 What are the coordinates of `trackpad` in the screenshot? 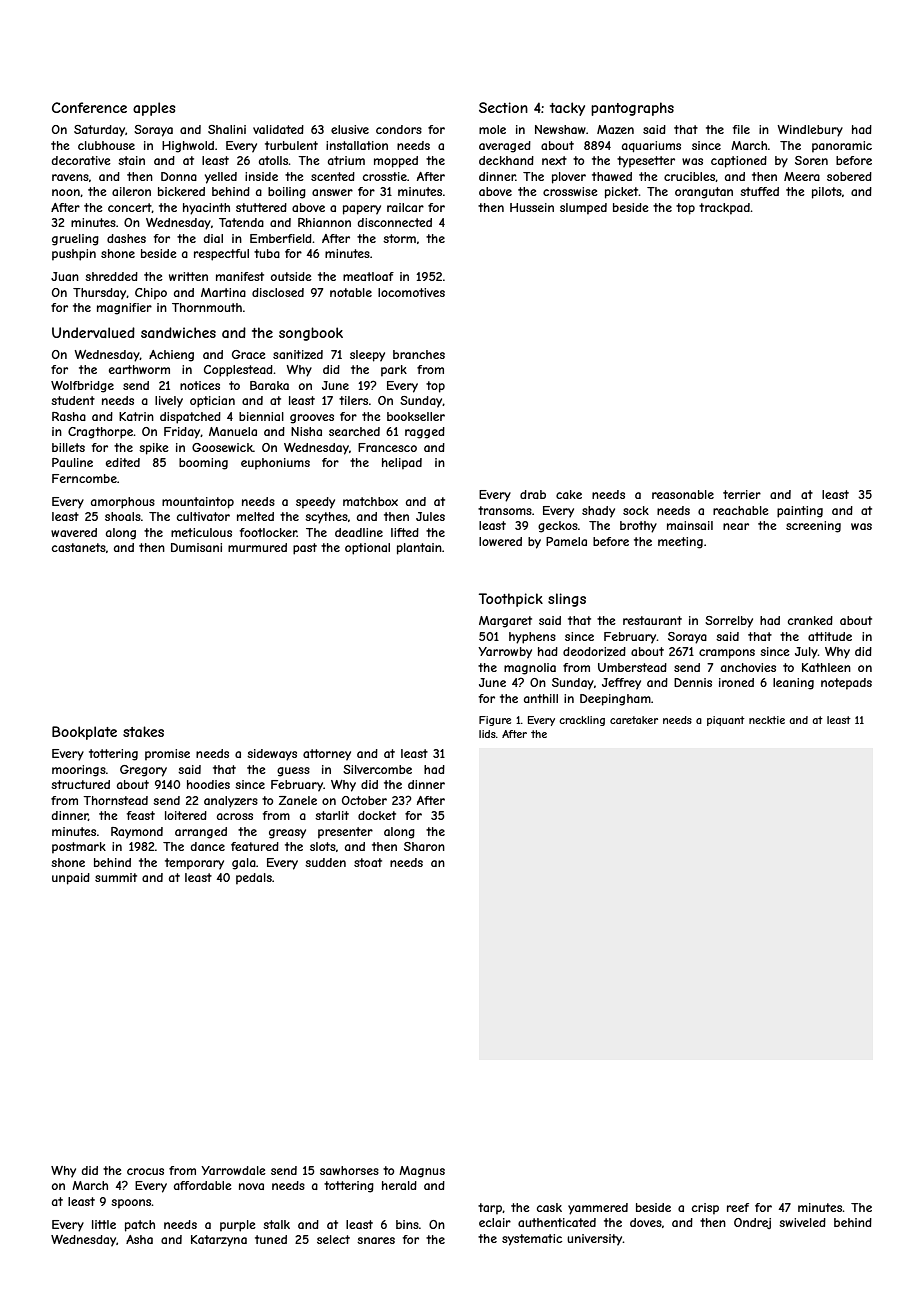 It's located at (724, 209).
